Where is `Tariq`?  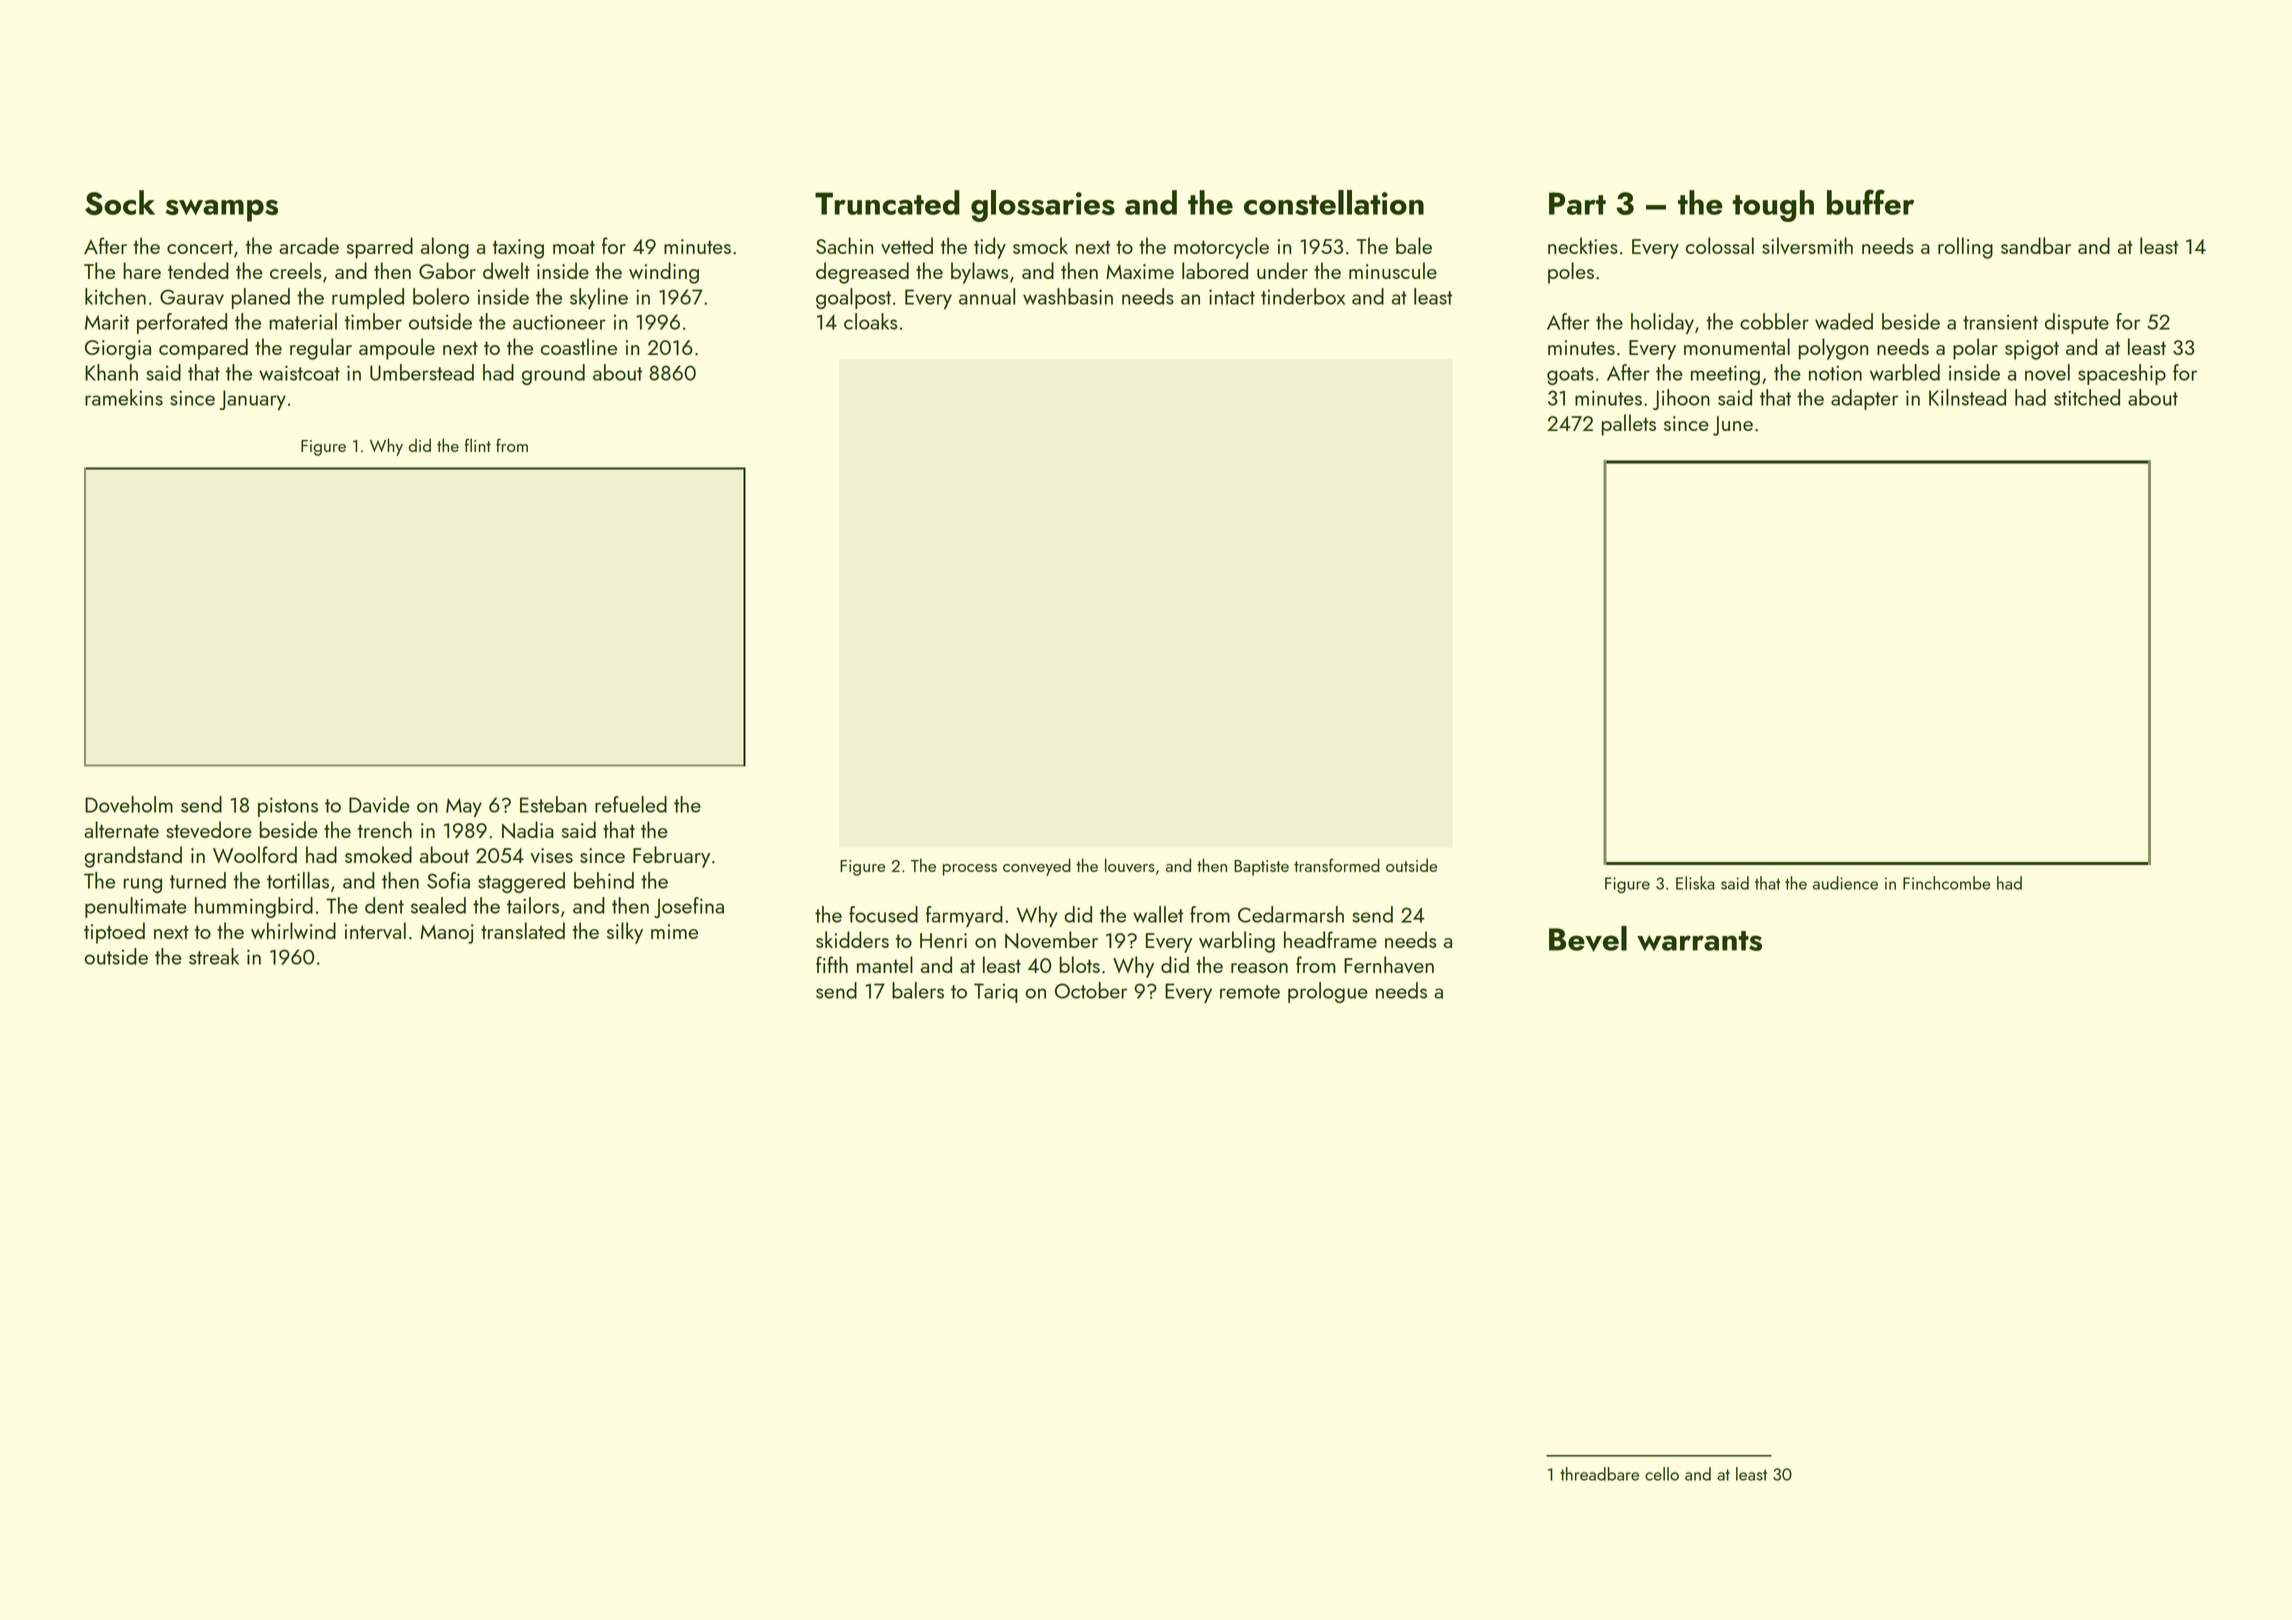
Tariq is located at coordinates (996, 993).
